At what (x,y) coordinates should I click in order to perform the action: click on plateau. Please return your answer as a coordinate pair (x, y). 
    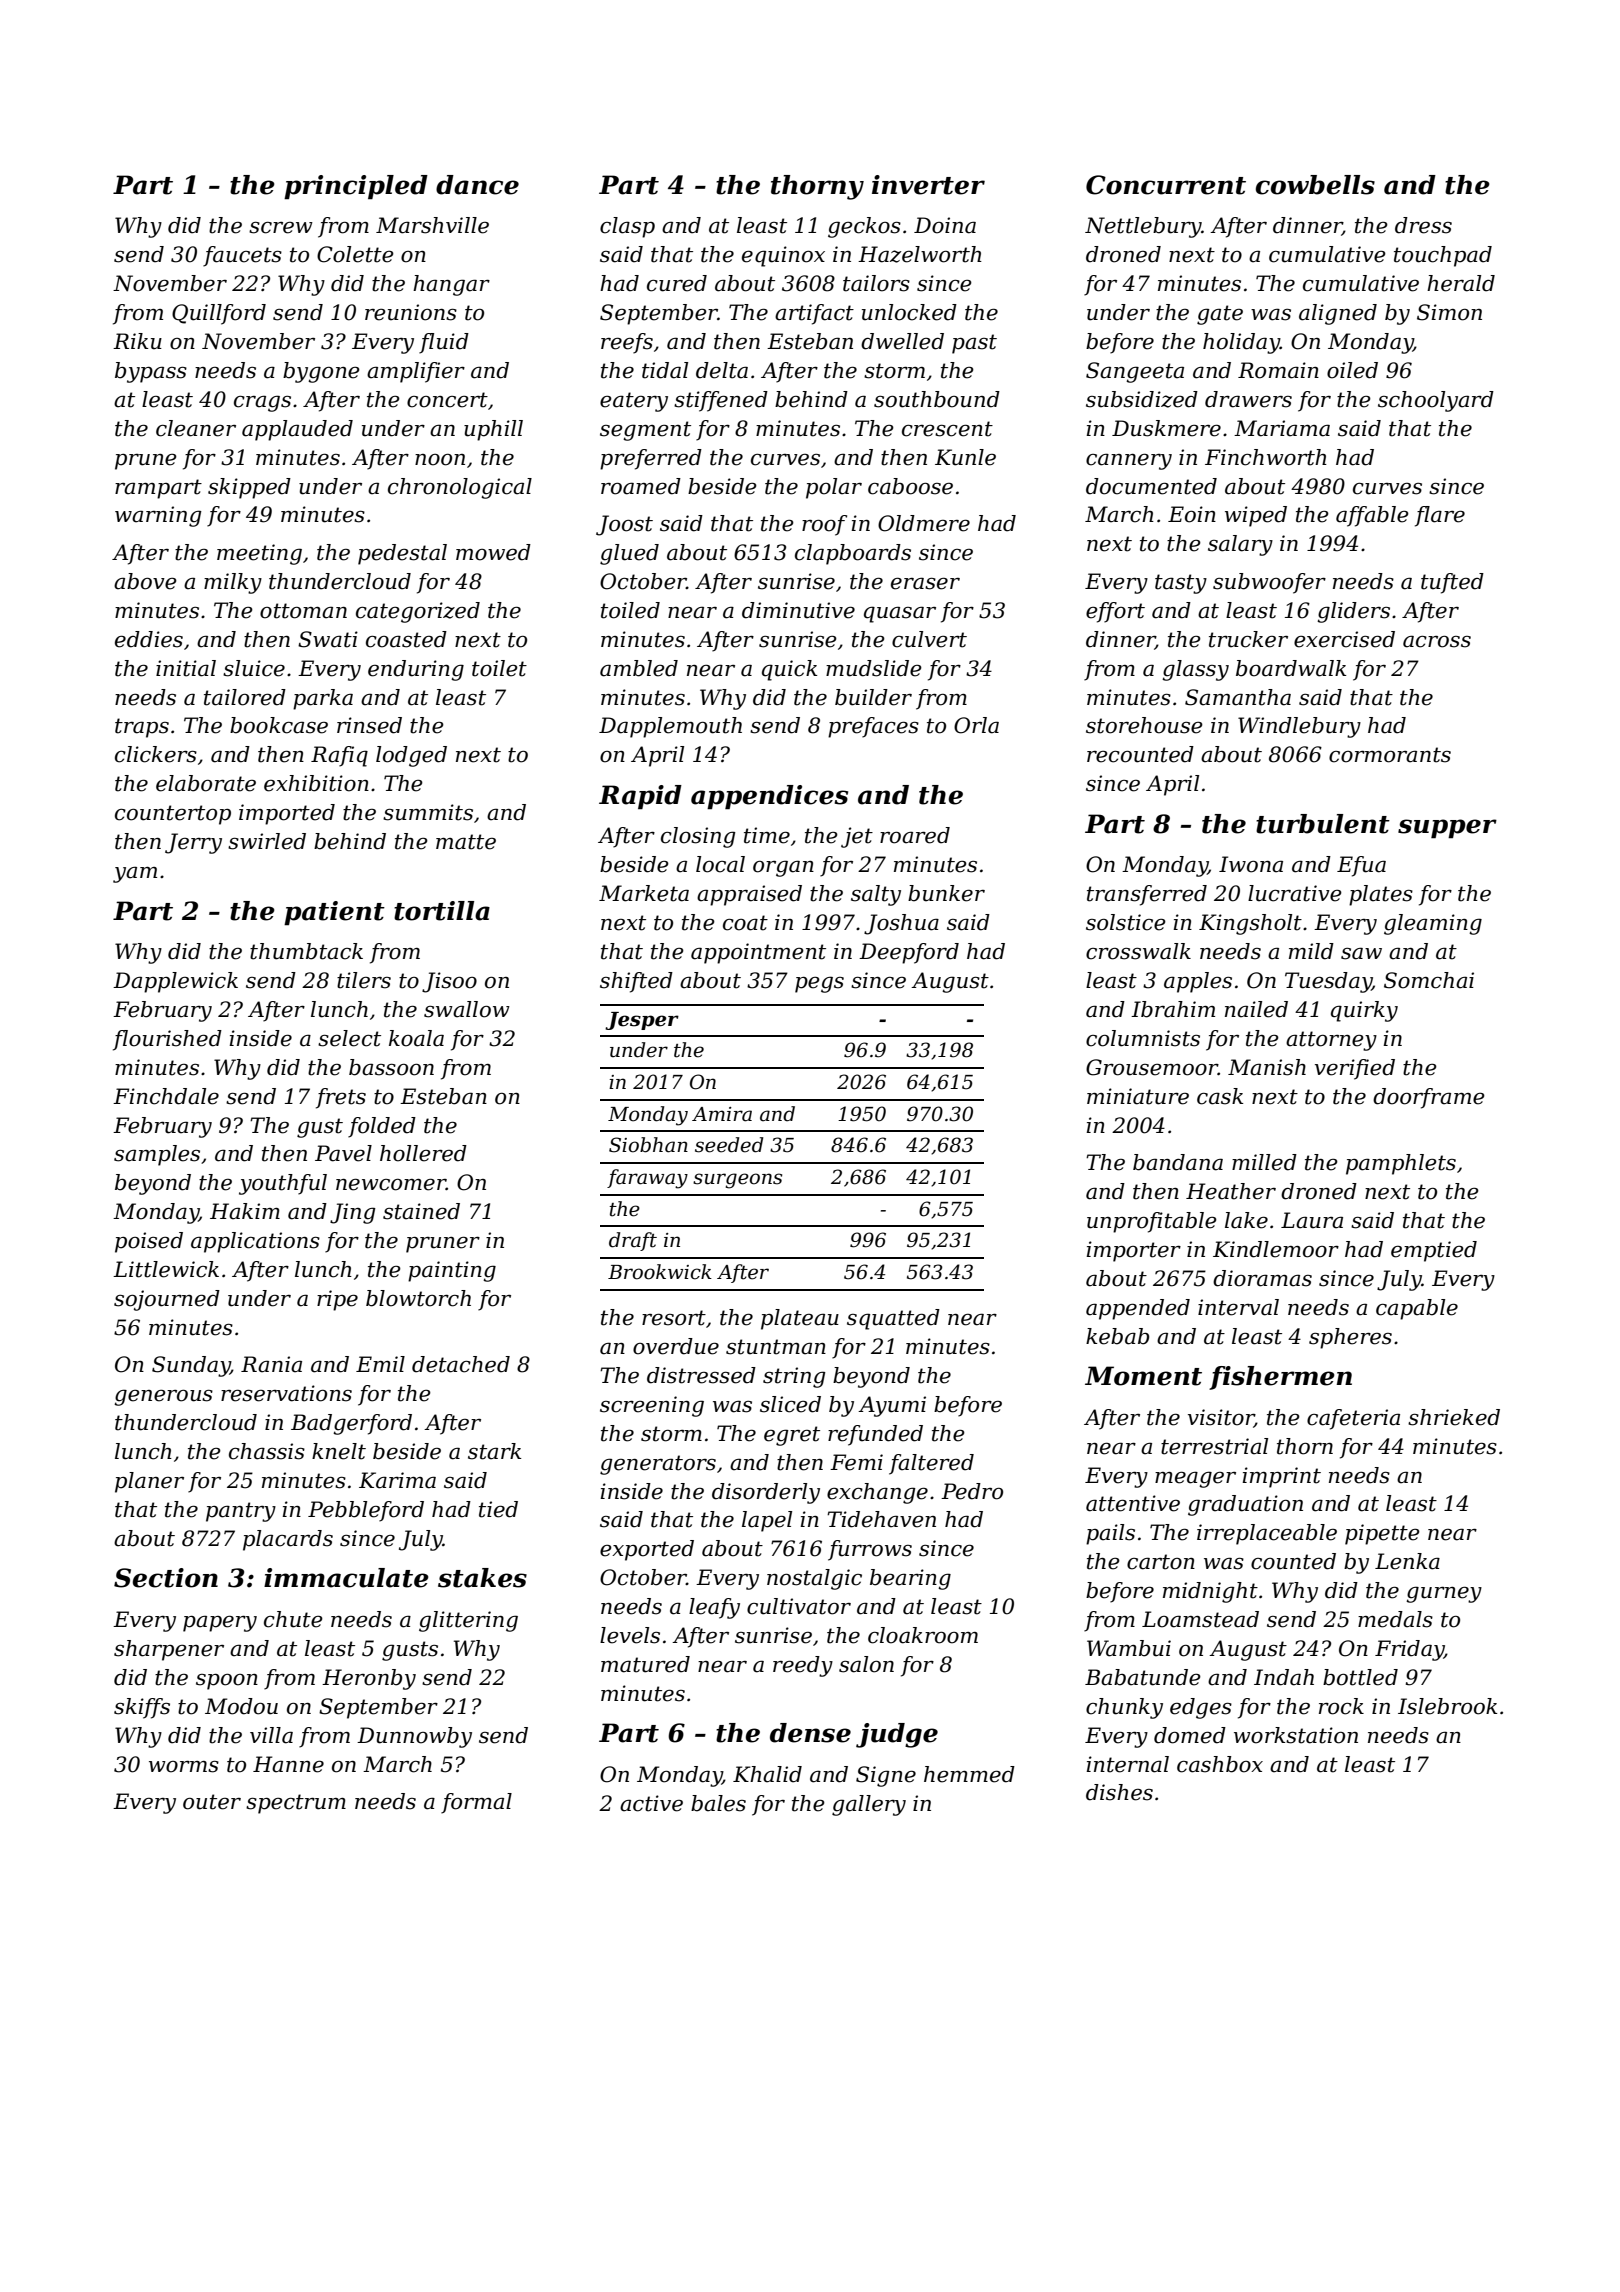
    Looking at the image, I should click on (800, 1319).
